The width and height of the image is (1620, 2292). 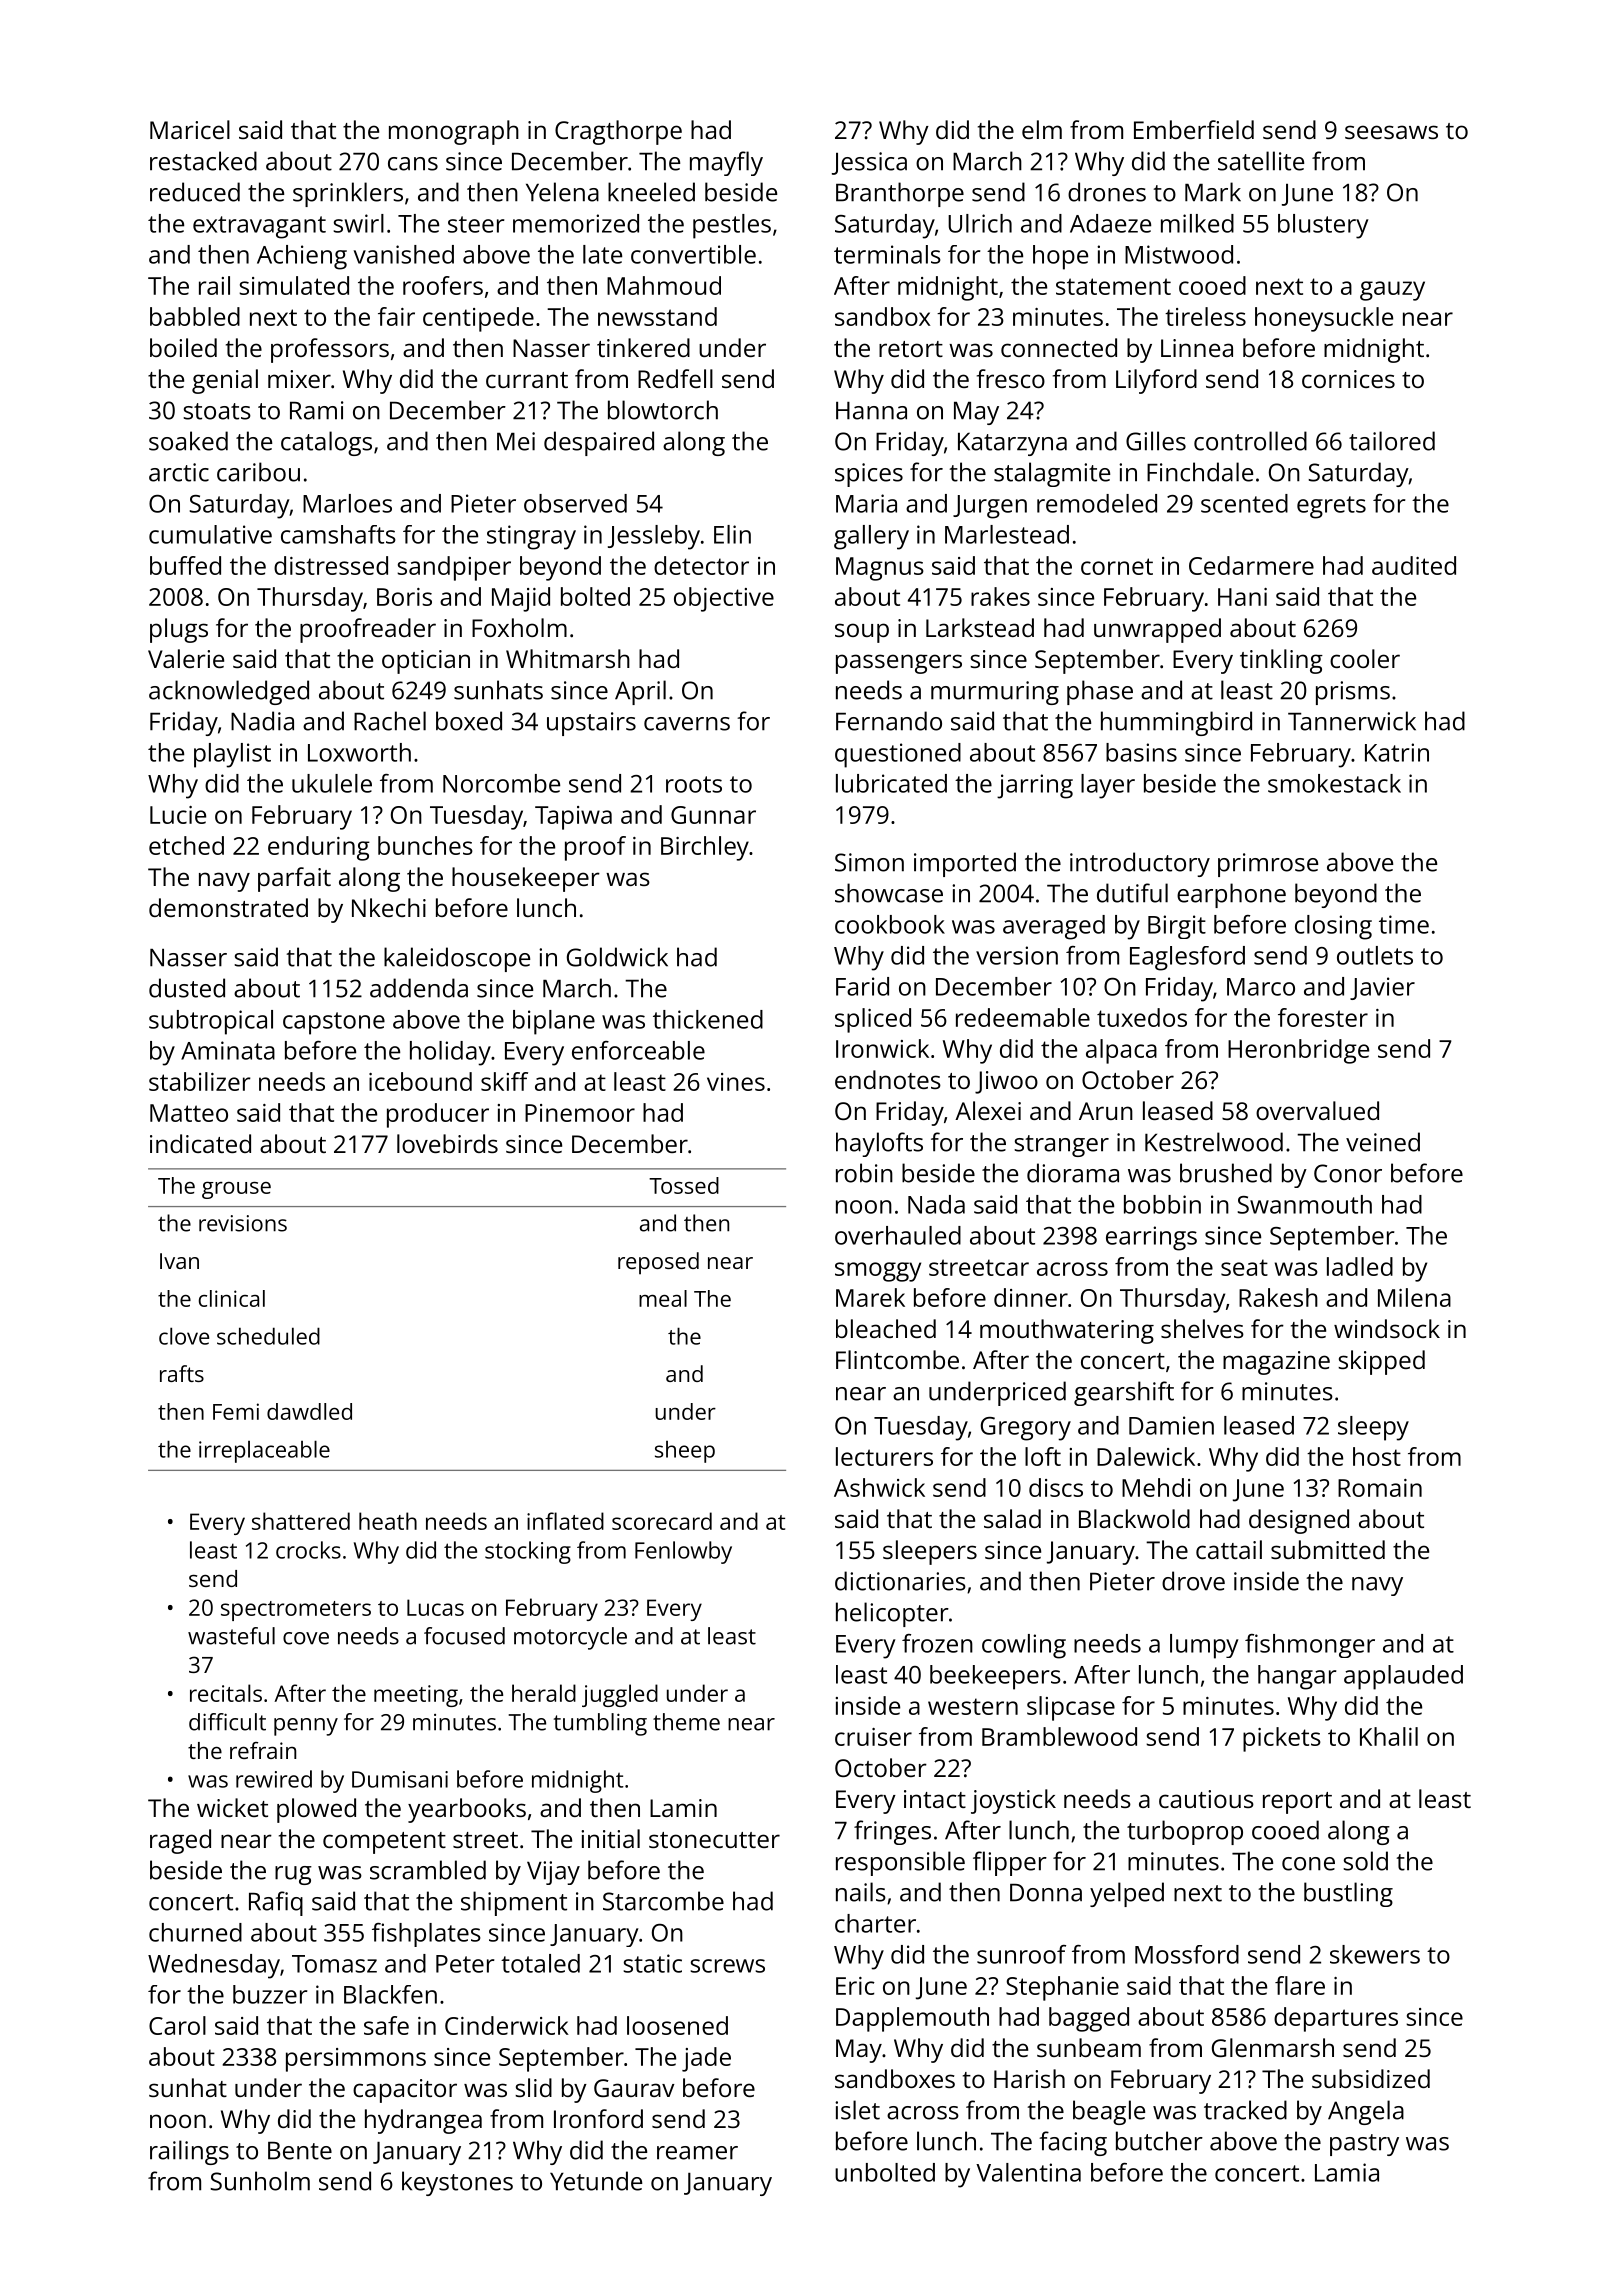 I want to click on Nadia, so click(x=262, y=721).
